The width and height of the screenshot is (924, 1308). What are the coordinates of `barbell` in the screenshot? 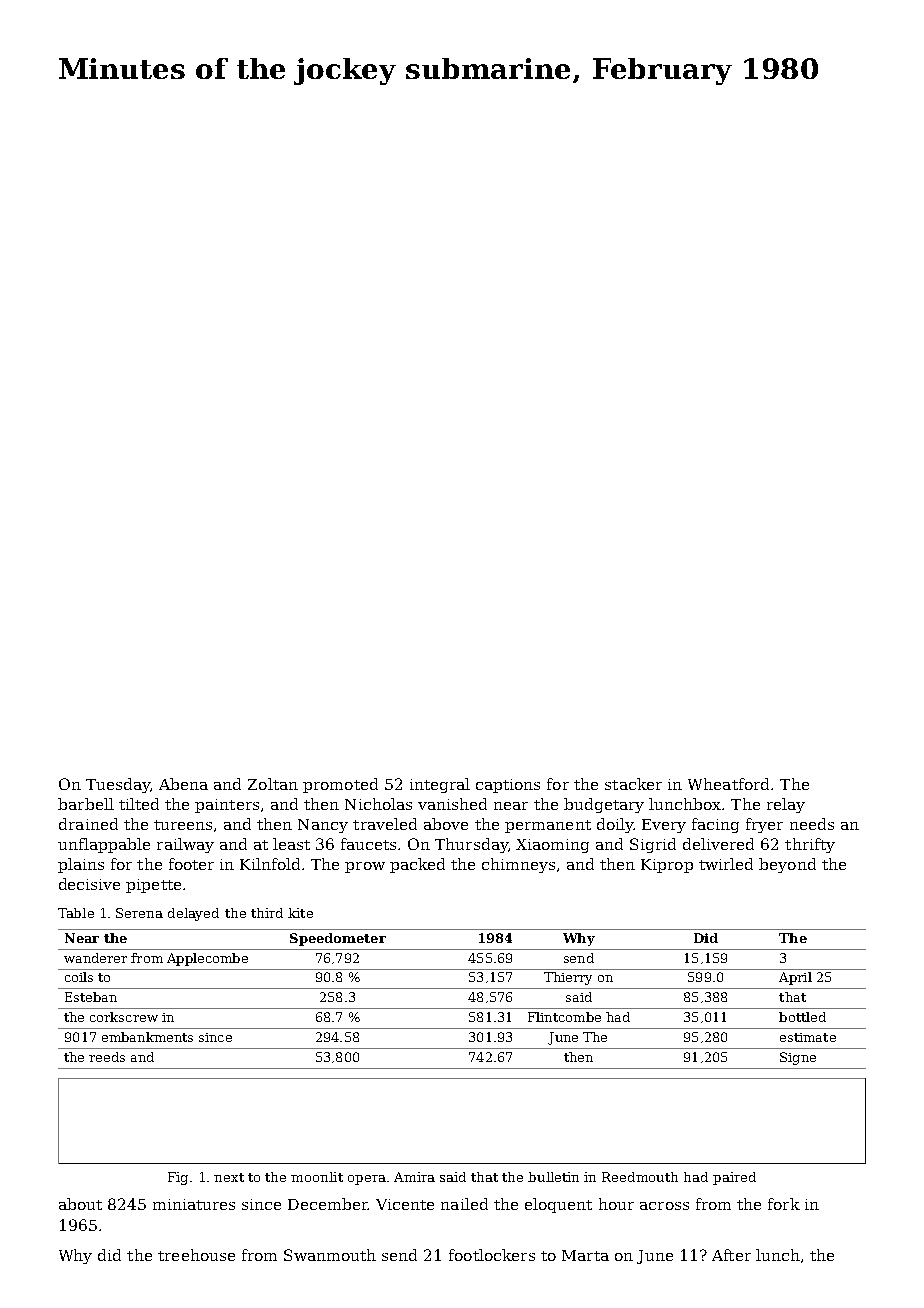 It's located at (86, 804).
